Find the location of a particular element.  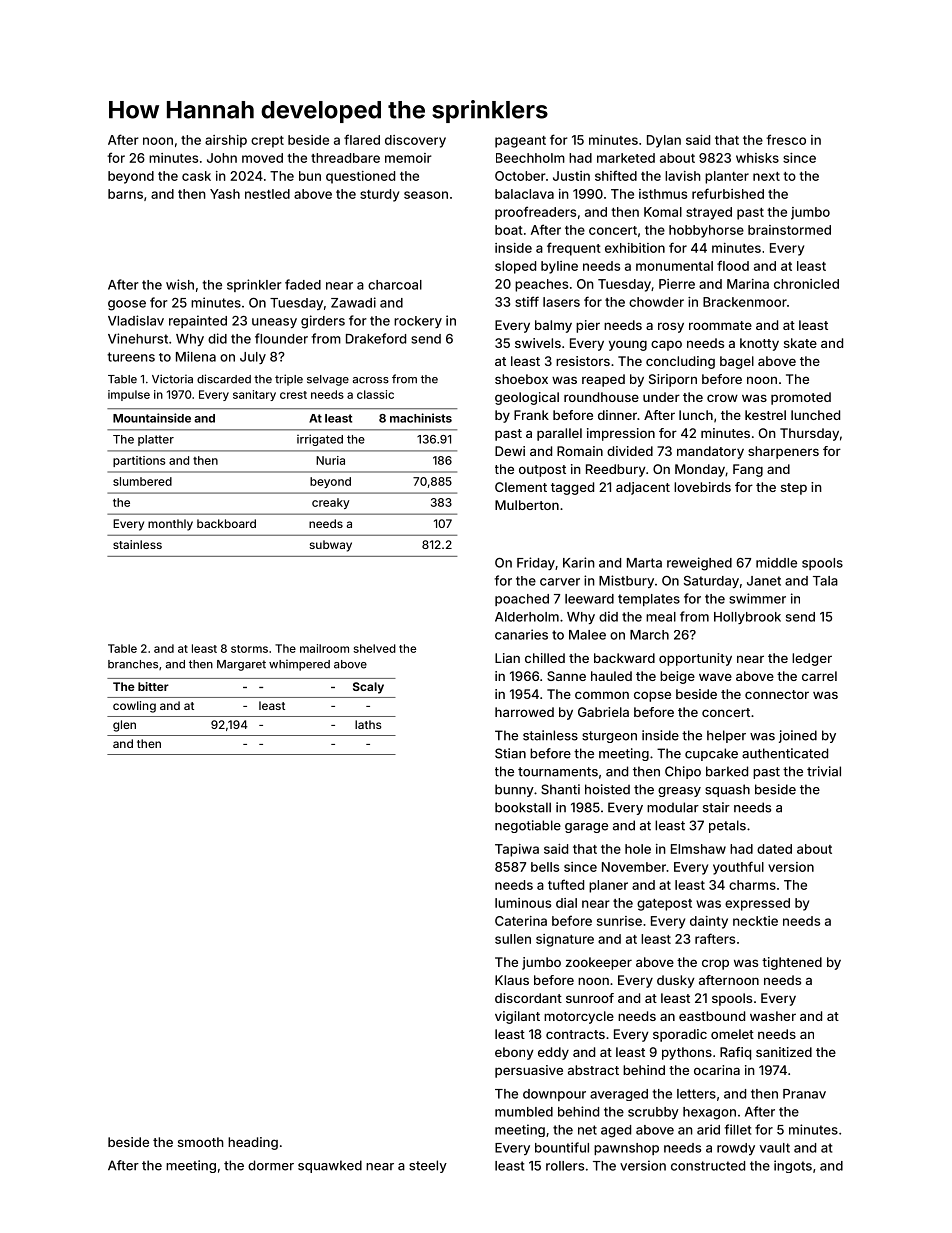

airship is located at coordinates (226, 141).
